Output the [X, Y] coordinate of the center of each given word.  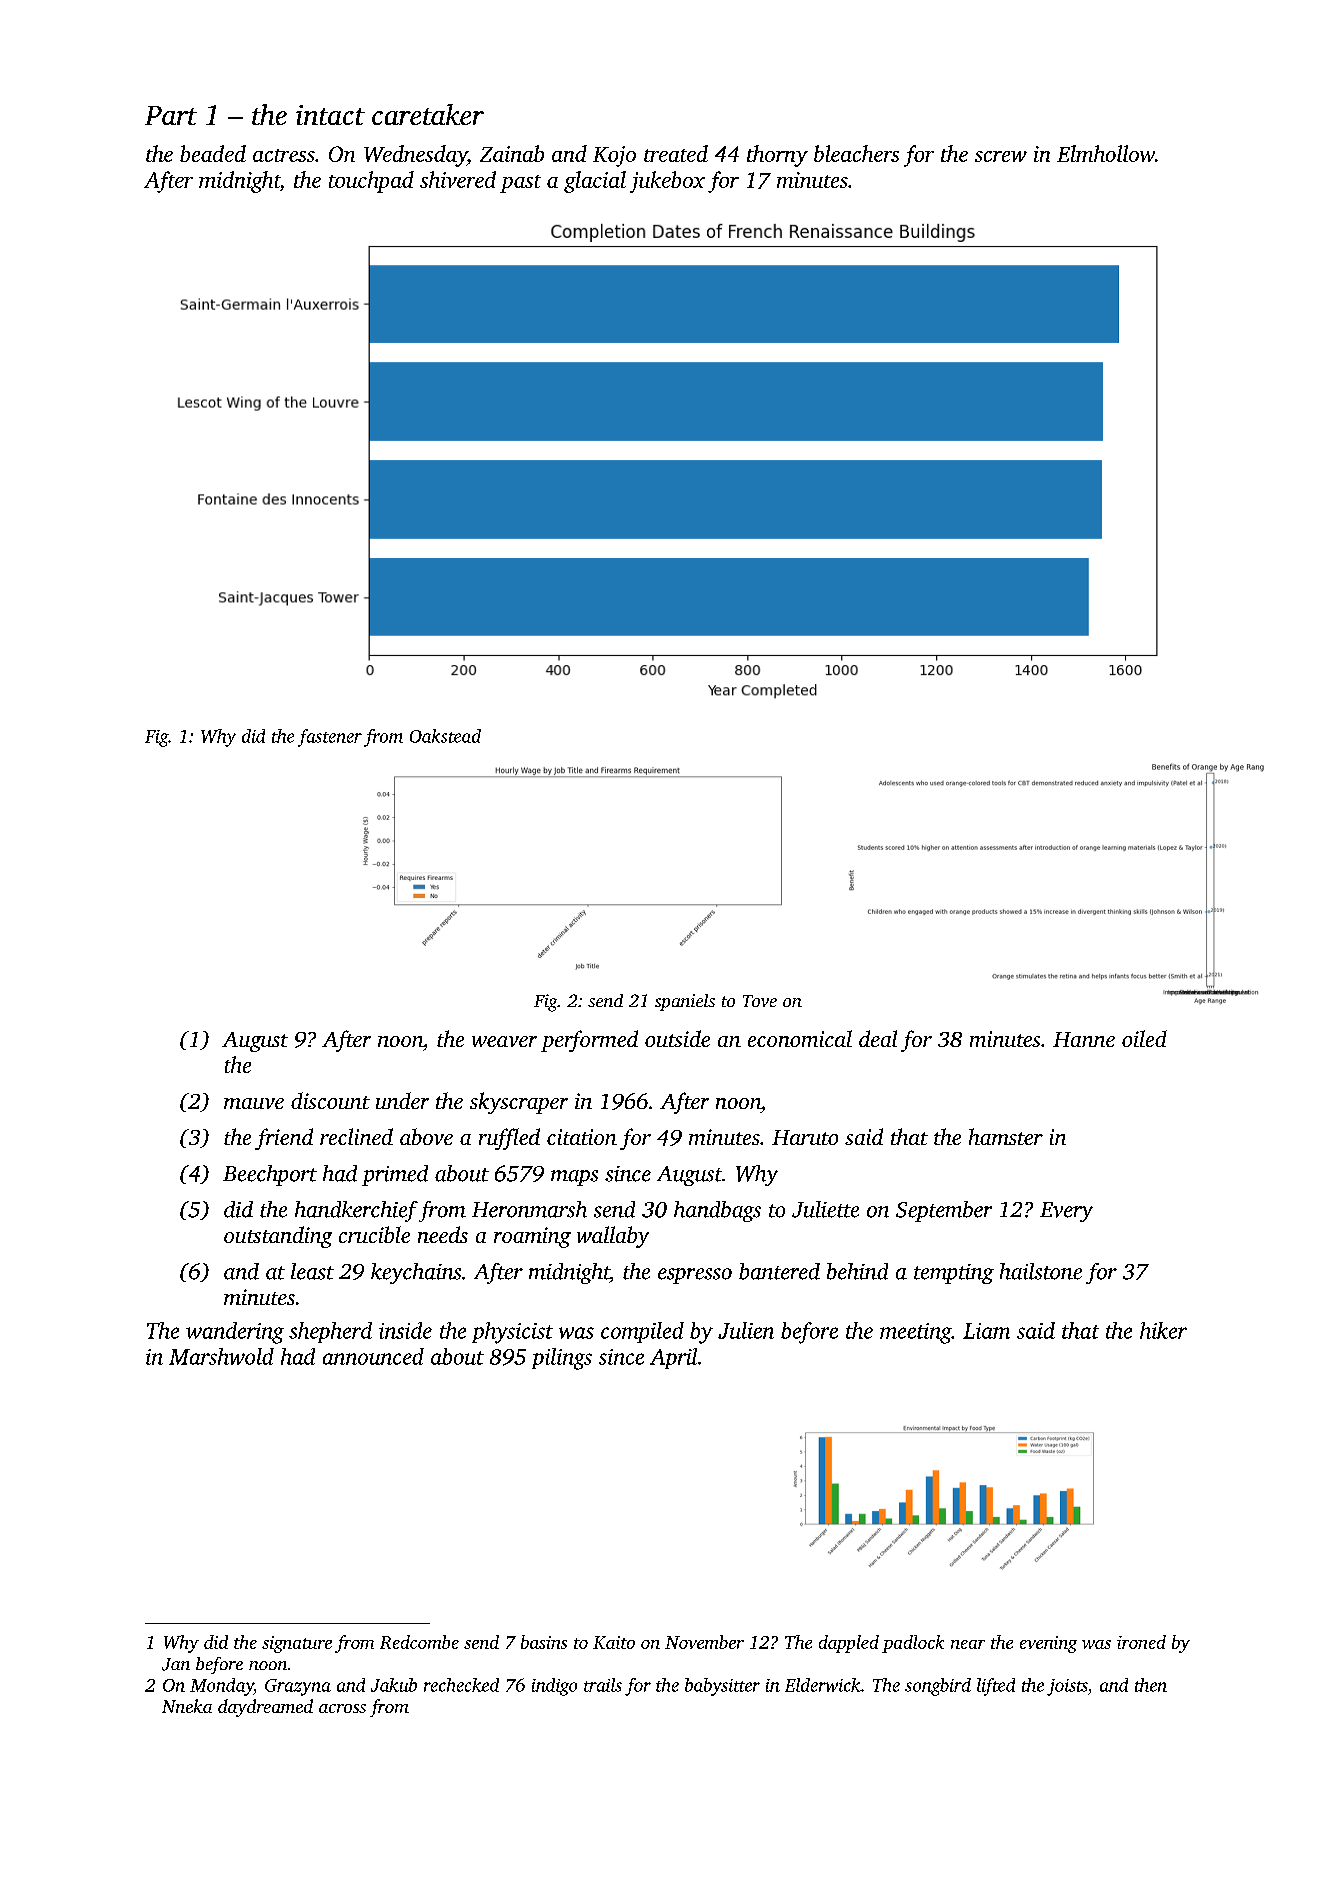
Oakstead [445, 736]
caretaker [428, 114]
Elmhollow [1106, 153]
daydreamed [265, 1708]
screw [1001, 156]
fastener [330, 738]
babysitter [722, 1687]
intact [330, 115]
